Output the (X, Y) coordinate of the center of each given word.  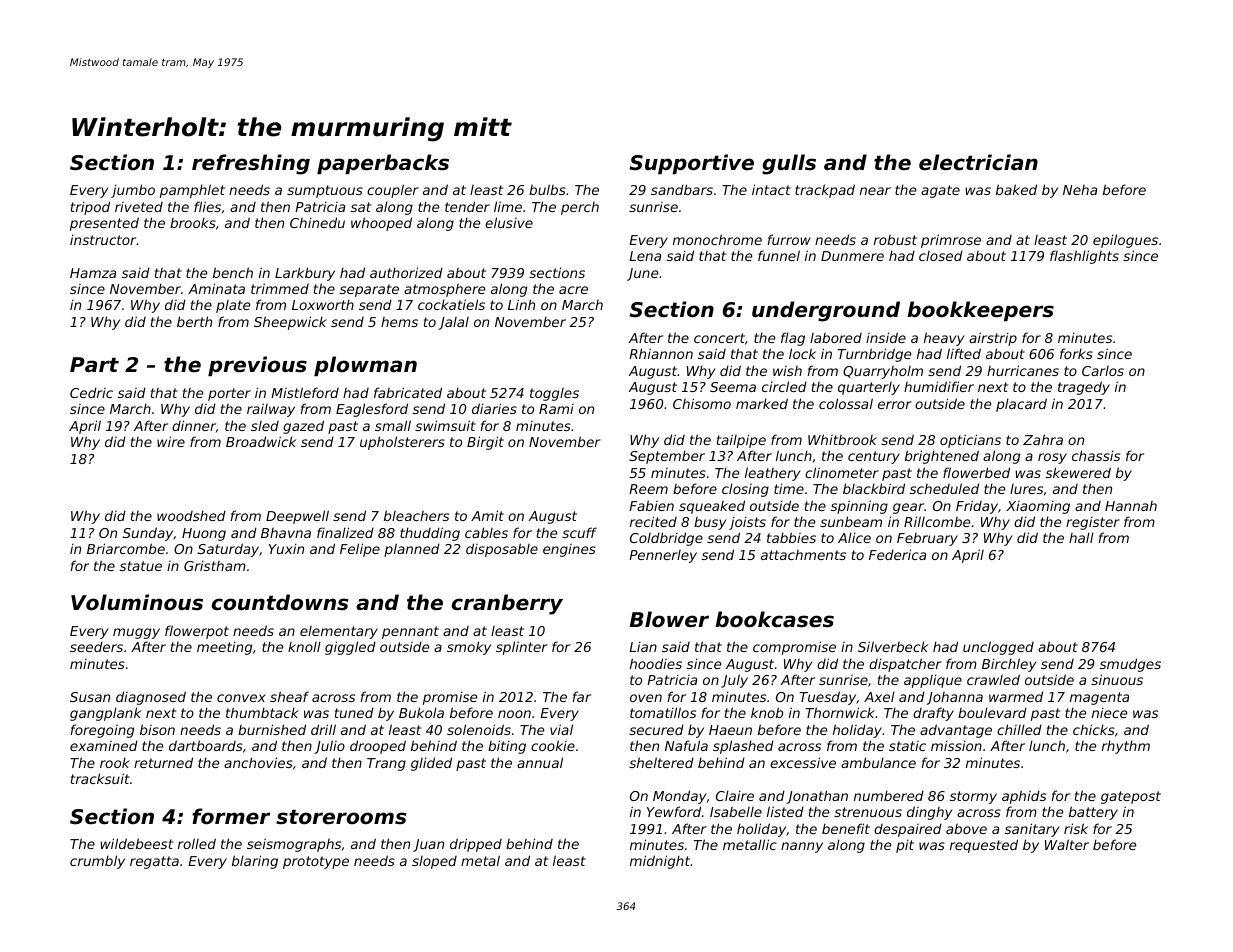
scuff (579, 532)
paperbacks (383, 164)
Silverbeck (893, 646)
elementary (339, 632)
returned (163, 762)
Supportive (691, 164)
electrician (978, 162)
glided (431, 764)
